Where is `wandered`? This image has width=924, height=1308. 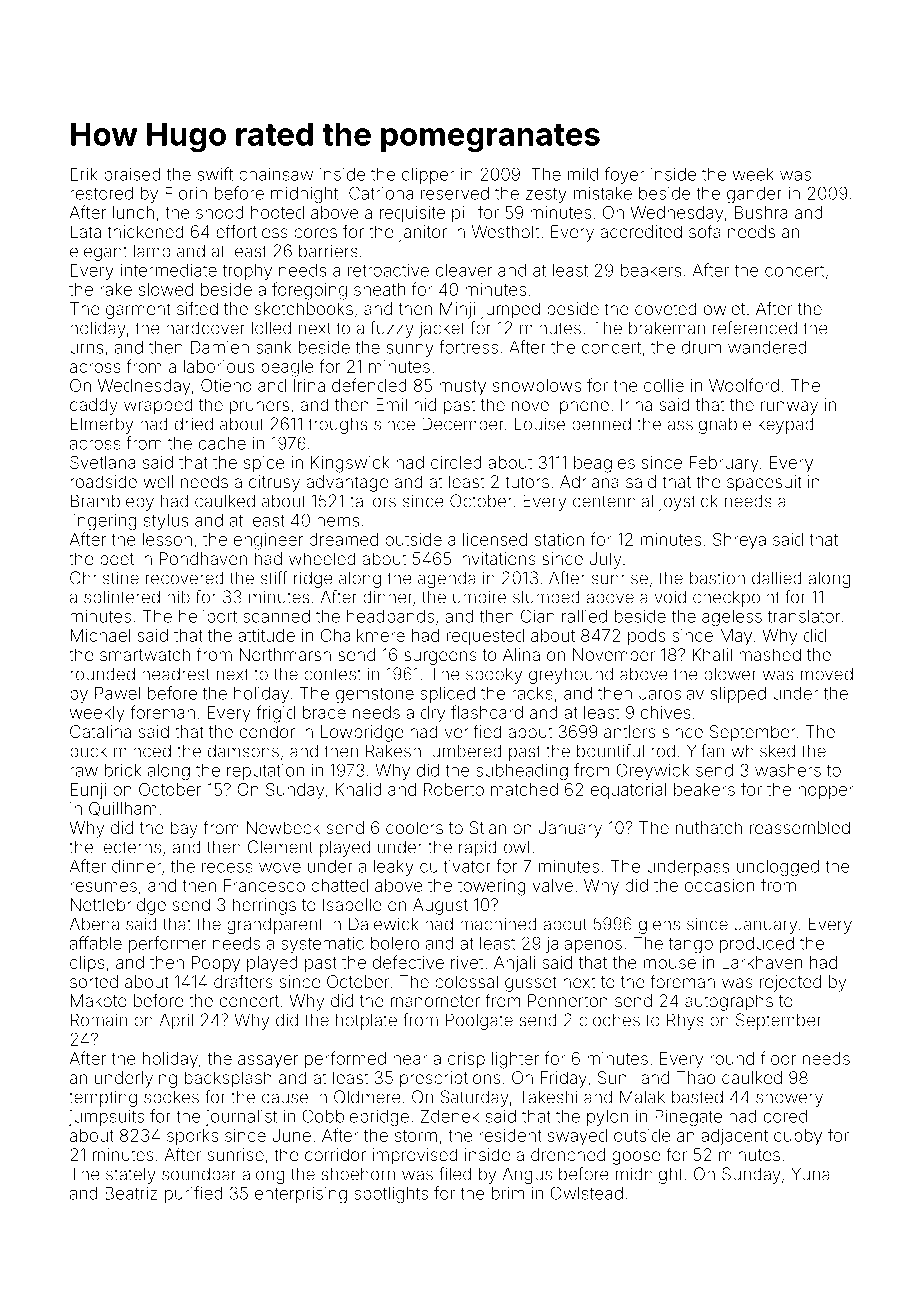
wandered is located at coordinates (767, 347).
